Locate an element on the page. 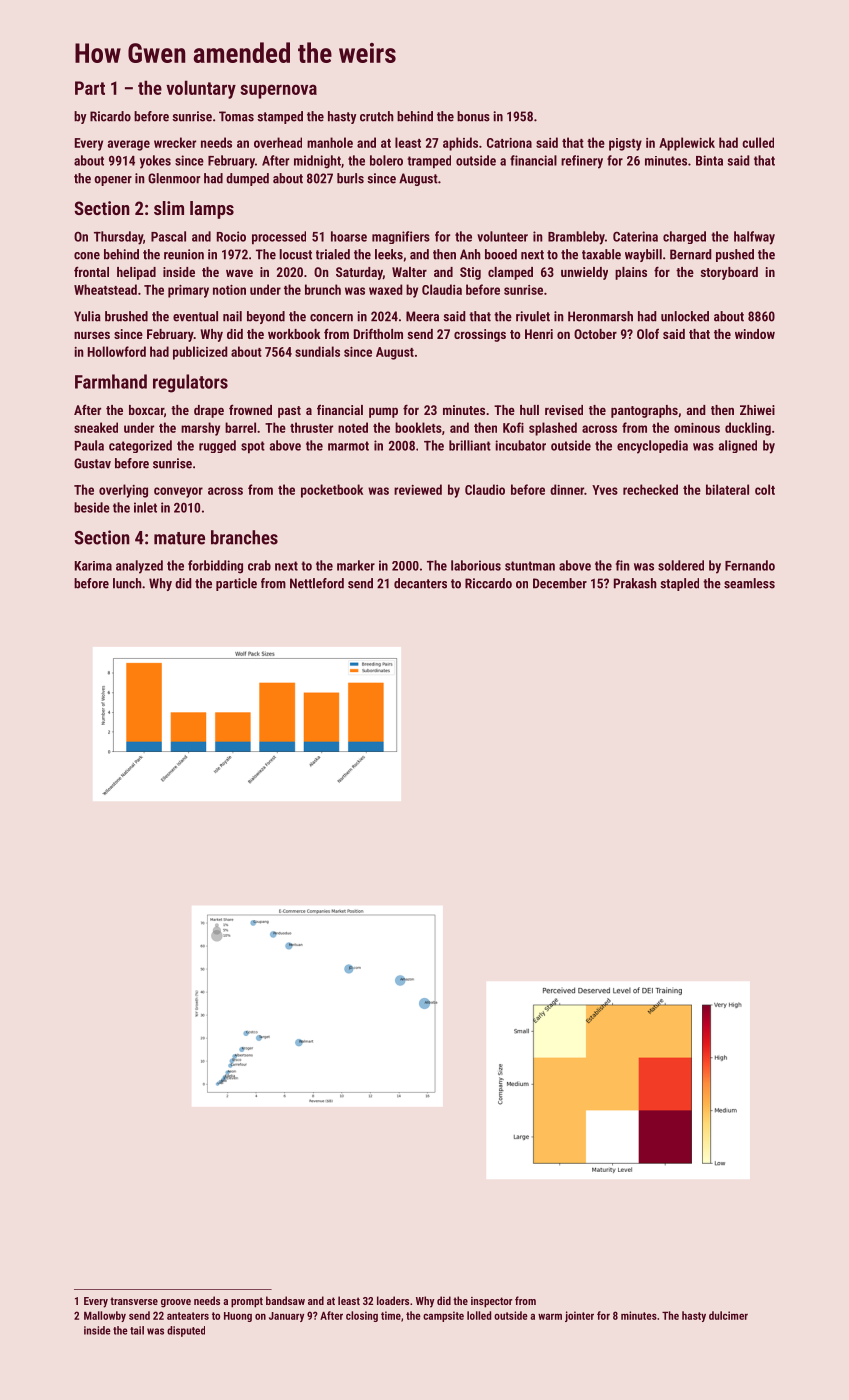 This image has width=849, height=1400. refinery is located at coordinates (582, 162).
